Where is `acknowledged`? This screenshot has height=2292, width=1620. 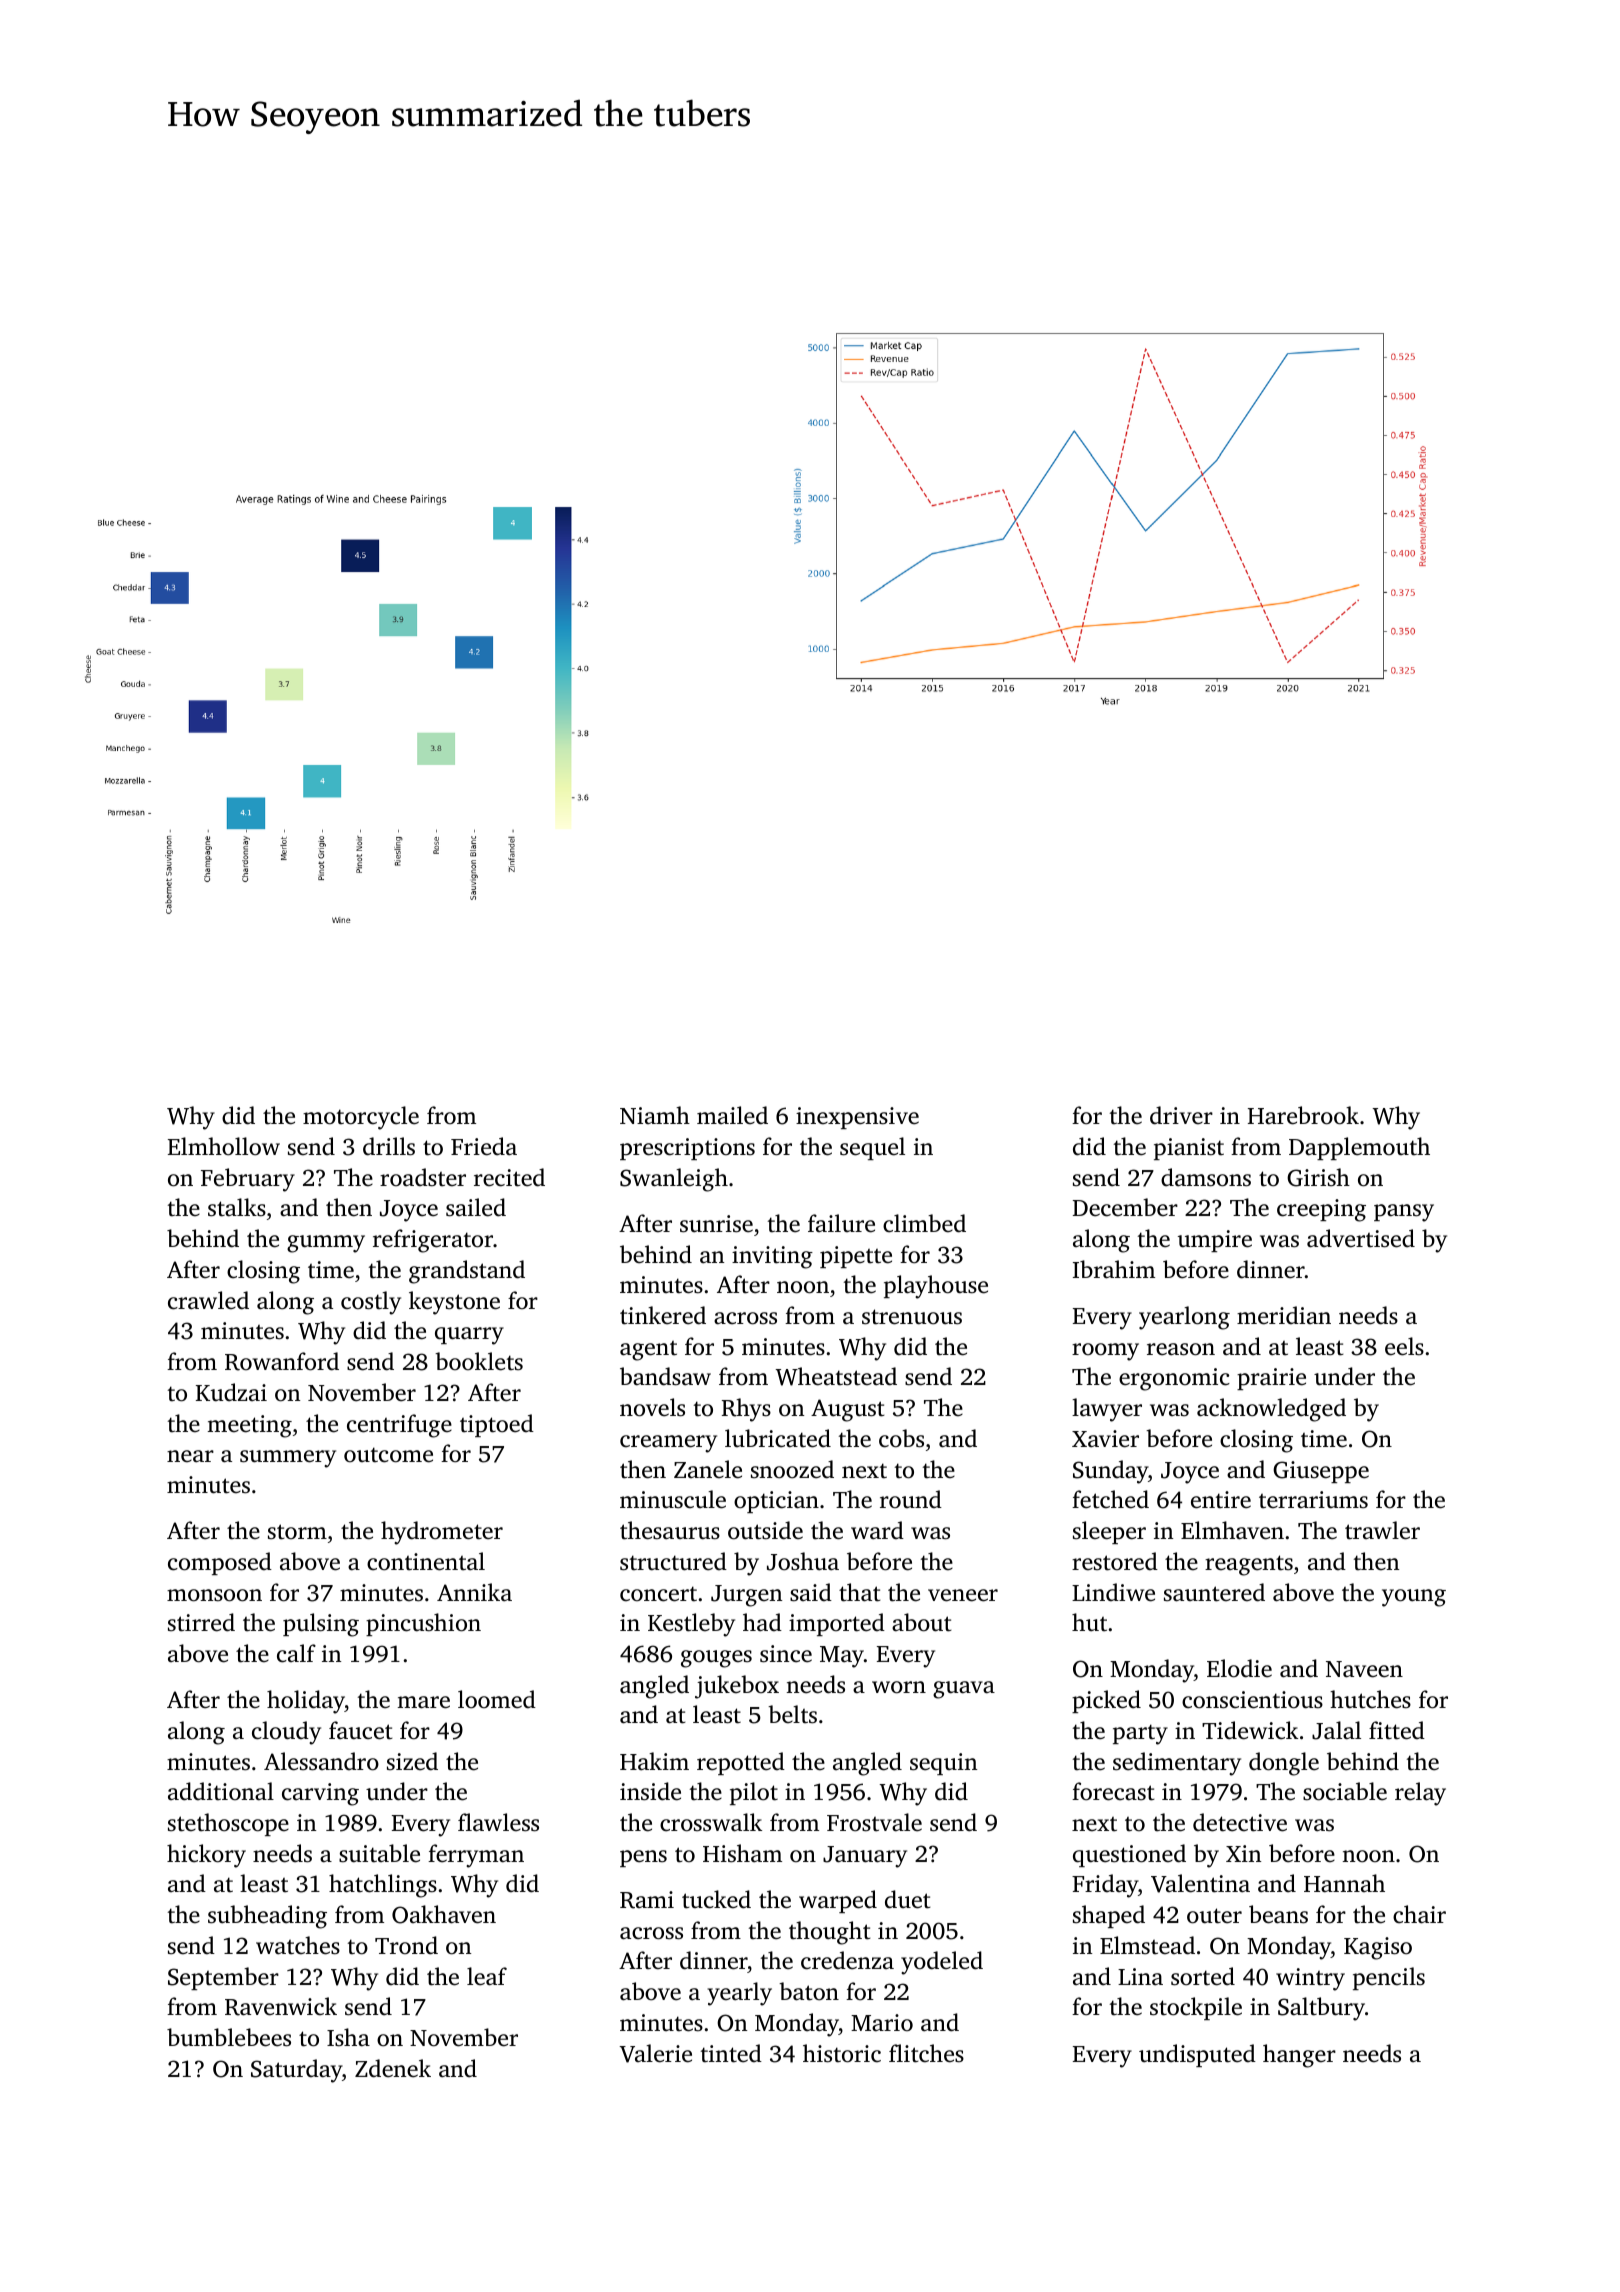
acknowledged is located at coordinates (1271, 1410).
